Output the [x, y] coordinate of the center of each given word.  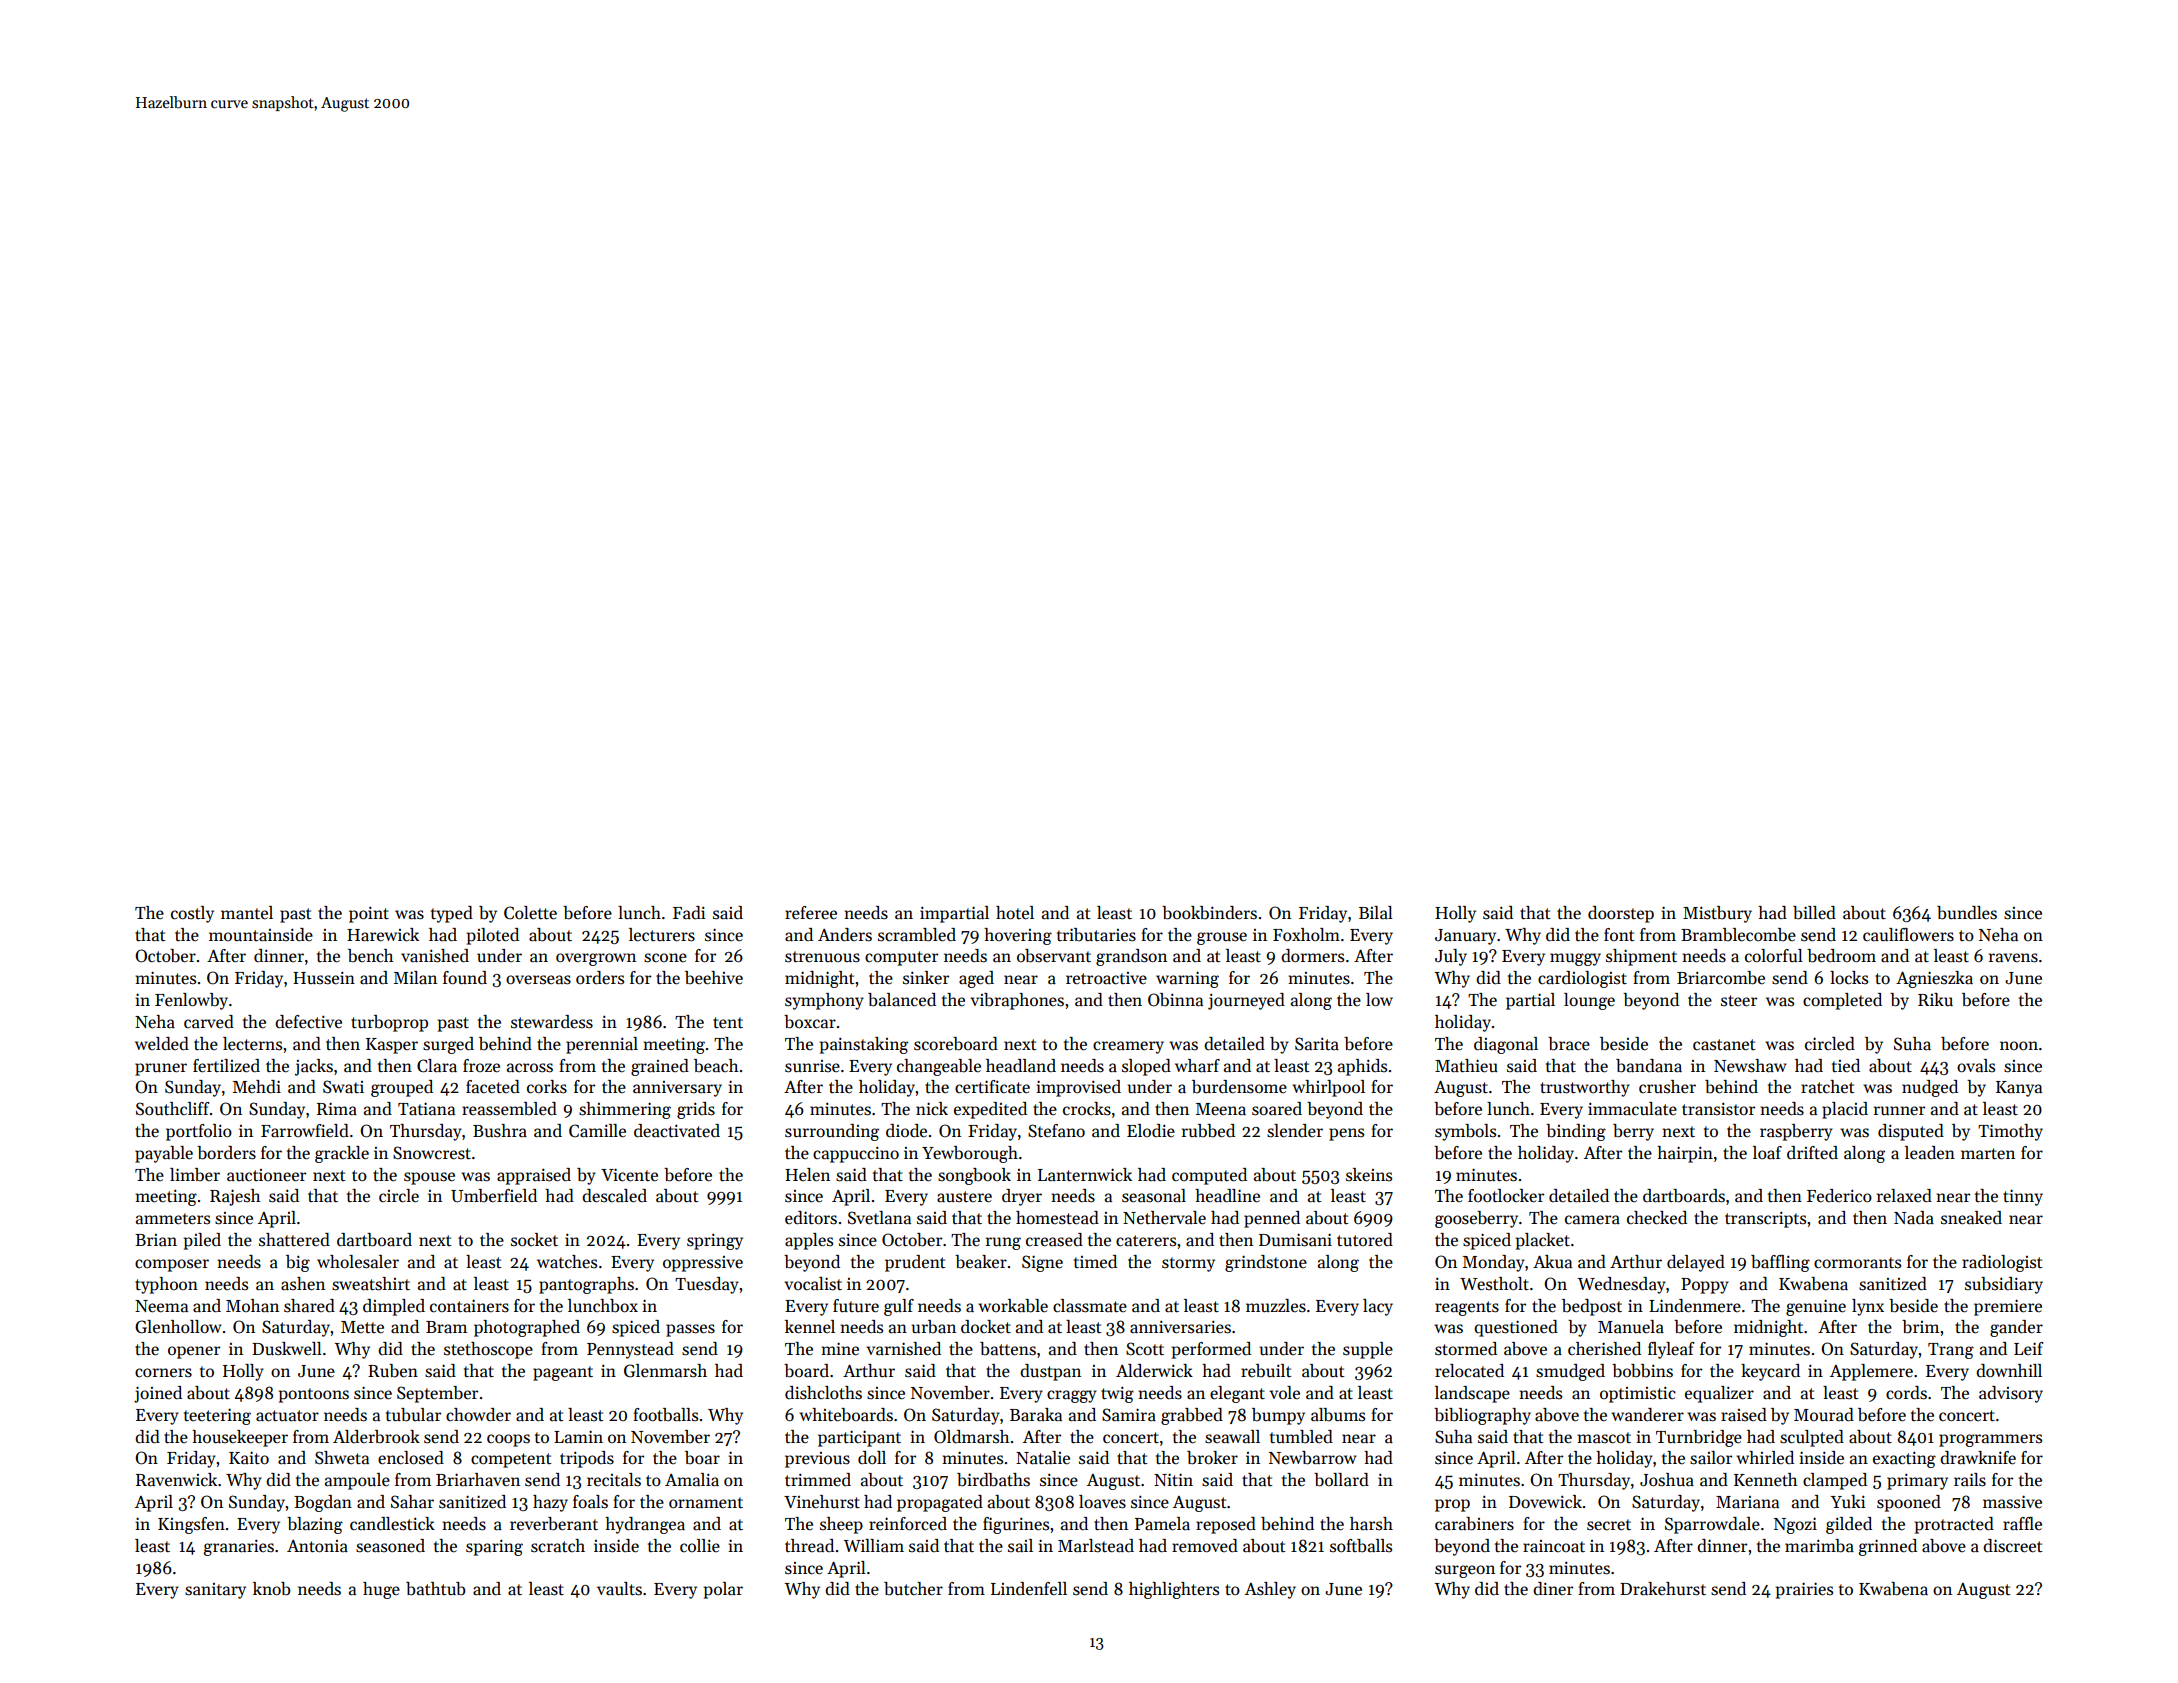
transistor [1718, 1109]
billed [1814, 913]
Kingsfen [191, 1525]
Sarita [1317, 1044]
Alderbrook [376, 1437]
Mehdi [257, 1087]
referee [811, 913]
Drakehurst [1663, 1589]
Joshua [1667, 1480]
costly [192, 914]
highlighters [1174, 1590]
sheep [841, 1525]
